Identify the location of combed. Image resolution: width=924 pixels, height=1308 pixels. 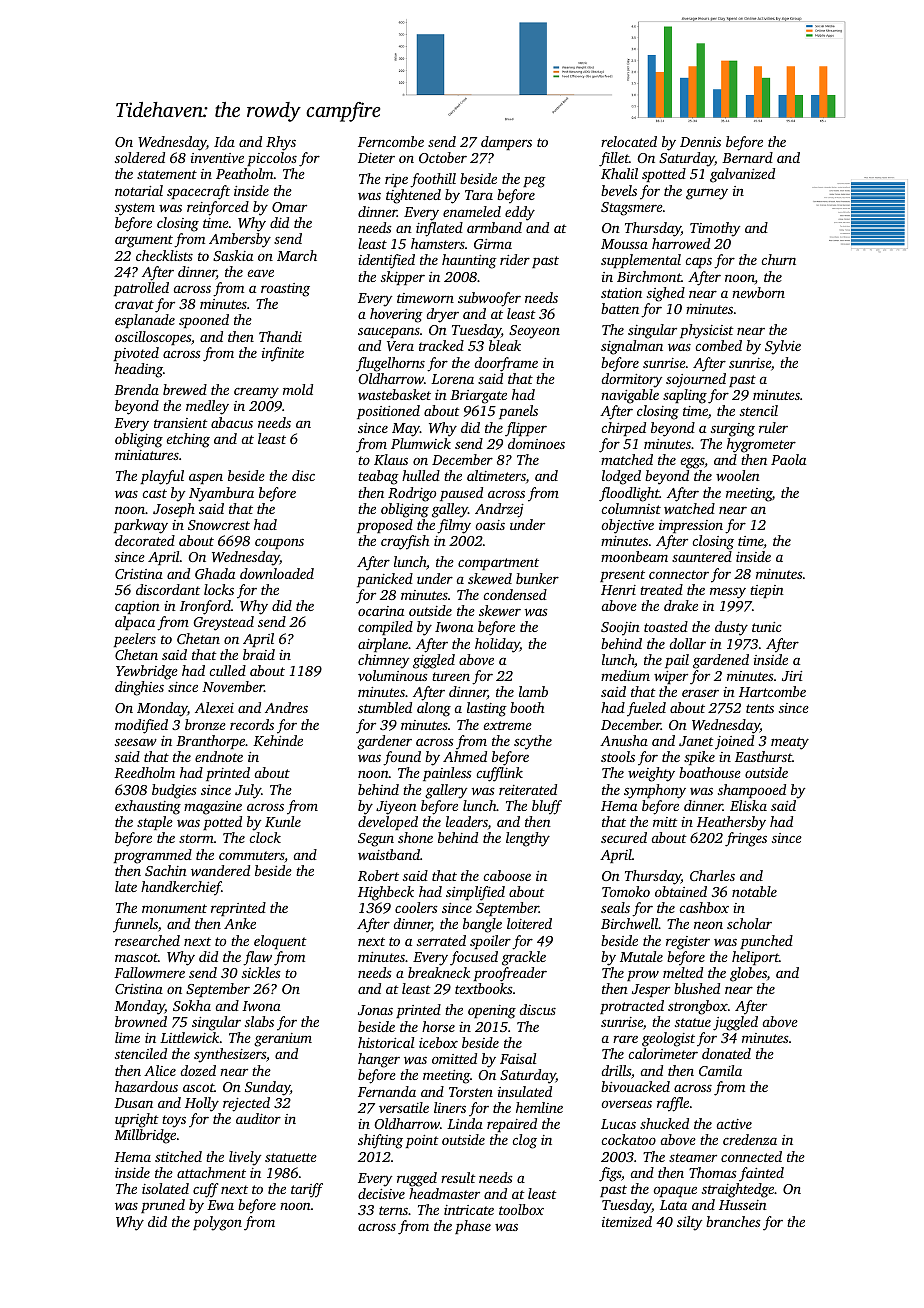
(718, 345).
